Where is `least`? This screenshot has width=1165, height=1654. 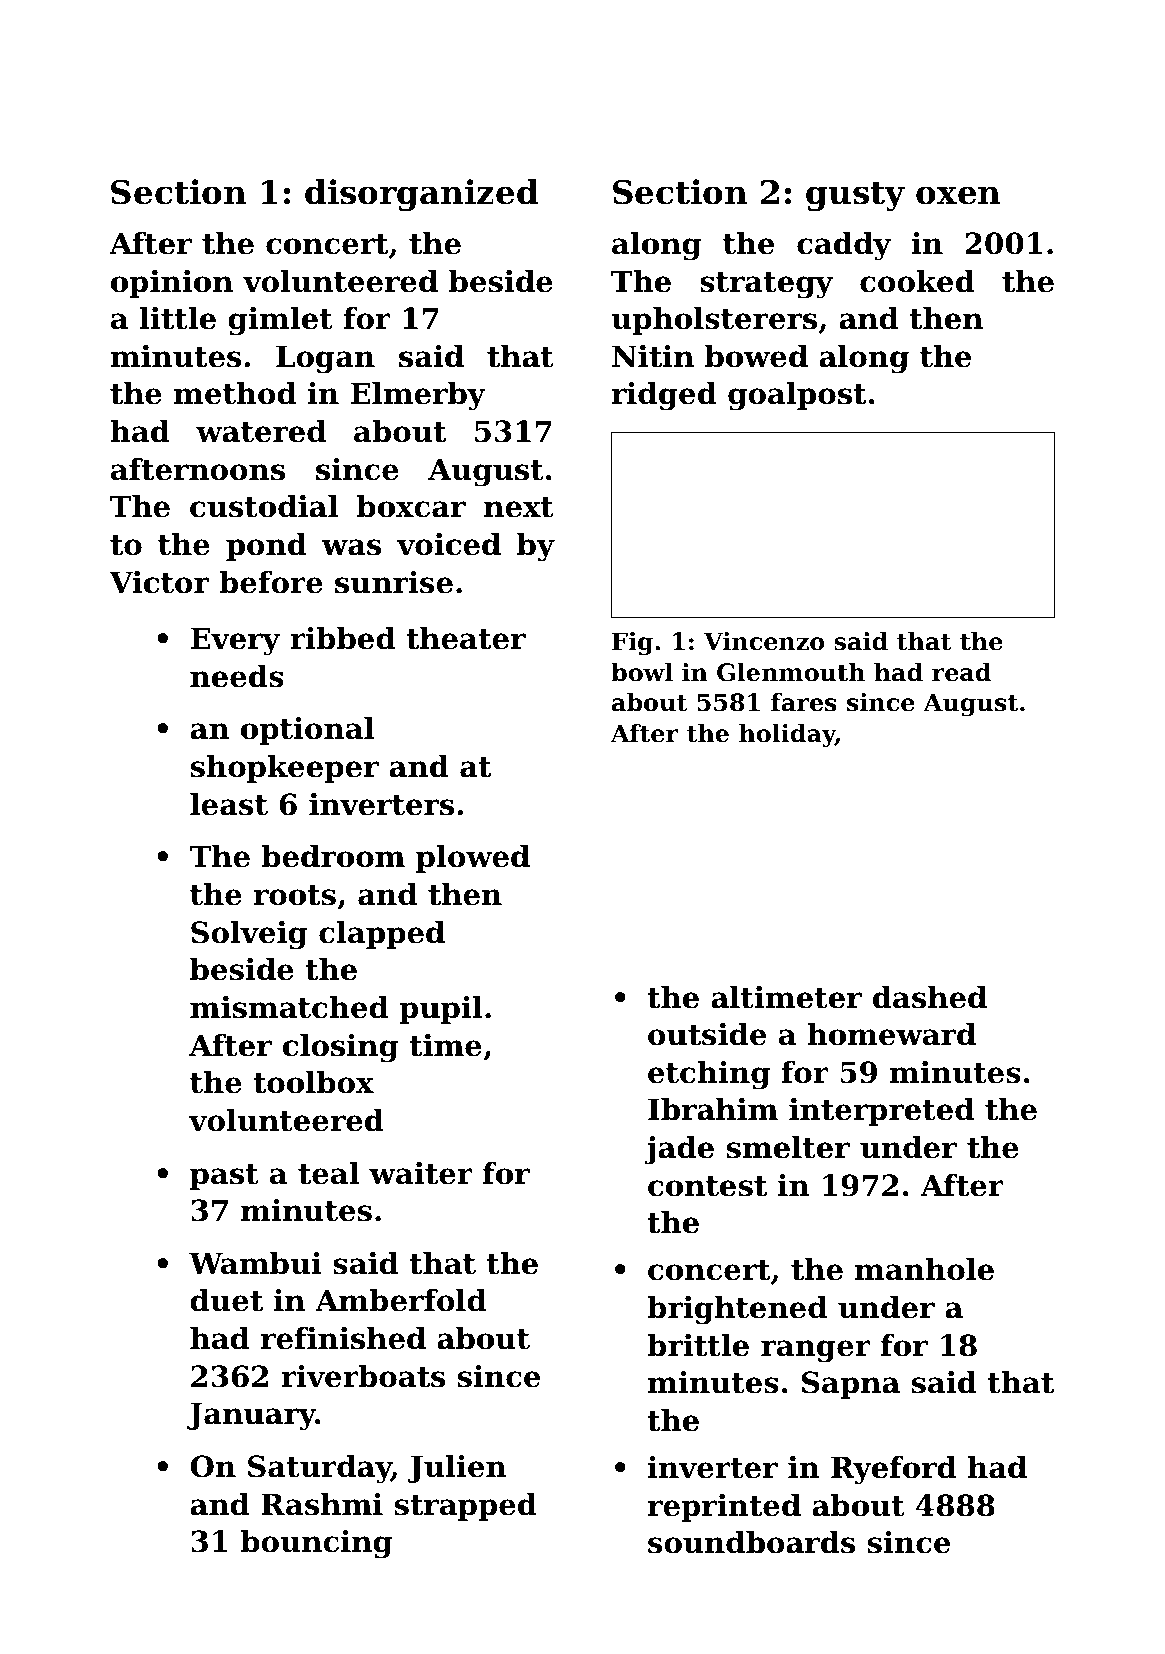 least is located at coordinates (229, 804).
